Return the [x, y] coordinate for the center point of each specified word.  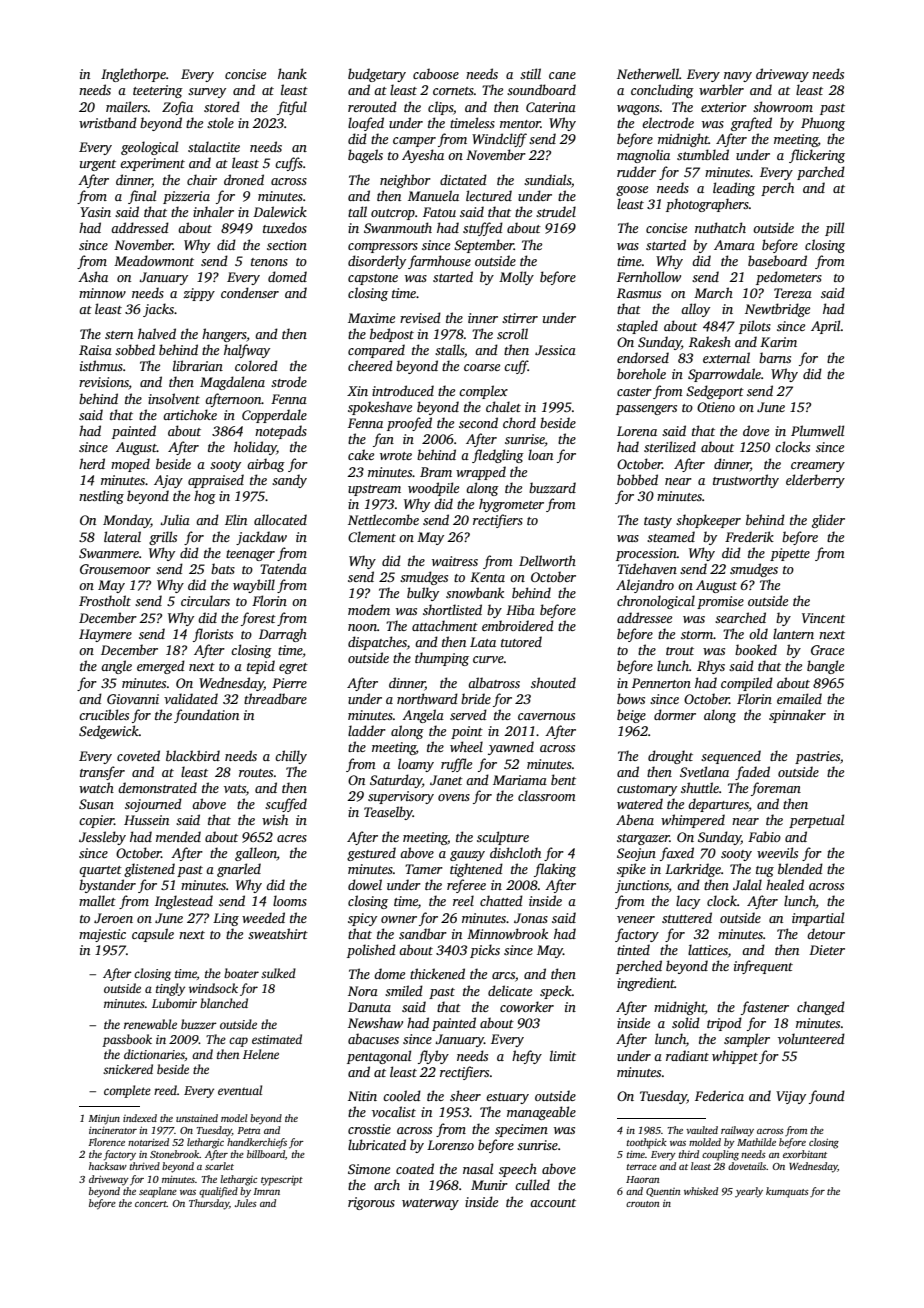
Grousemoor [115, 569]
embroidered [518, 625]
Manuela [433, 195]
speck [556, 992]
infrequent [763, 967]
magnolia [643, 156]
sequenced [731, 757]
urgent [98, 165]
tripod [724, 1024]
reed [165, 1090]
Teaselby [388, 813]
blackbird [193, 755]
